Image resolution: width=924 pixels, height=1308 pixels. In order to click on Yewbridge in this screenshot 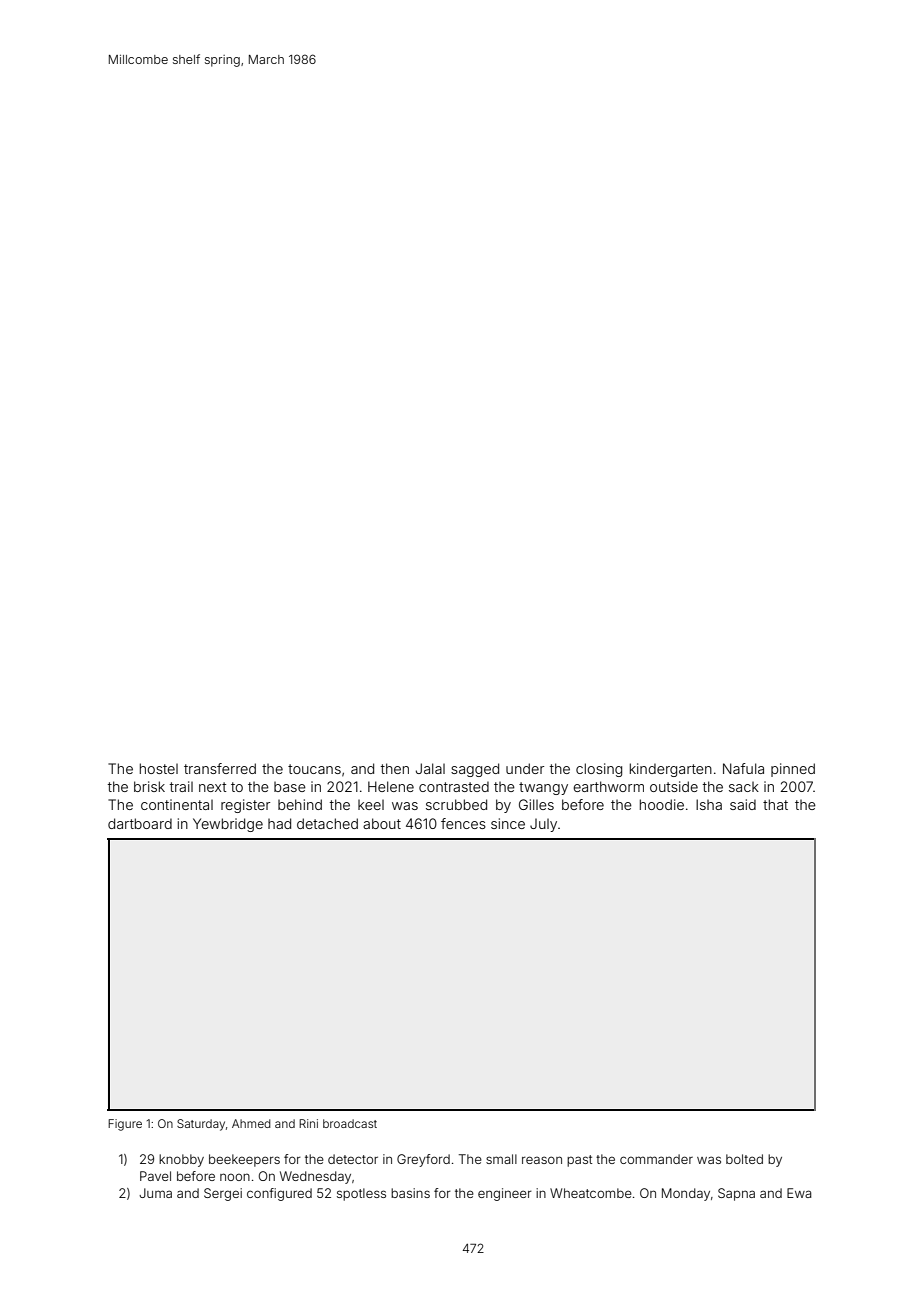, I will do `click(228, 825)`.
